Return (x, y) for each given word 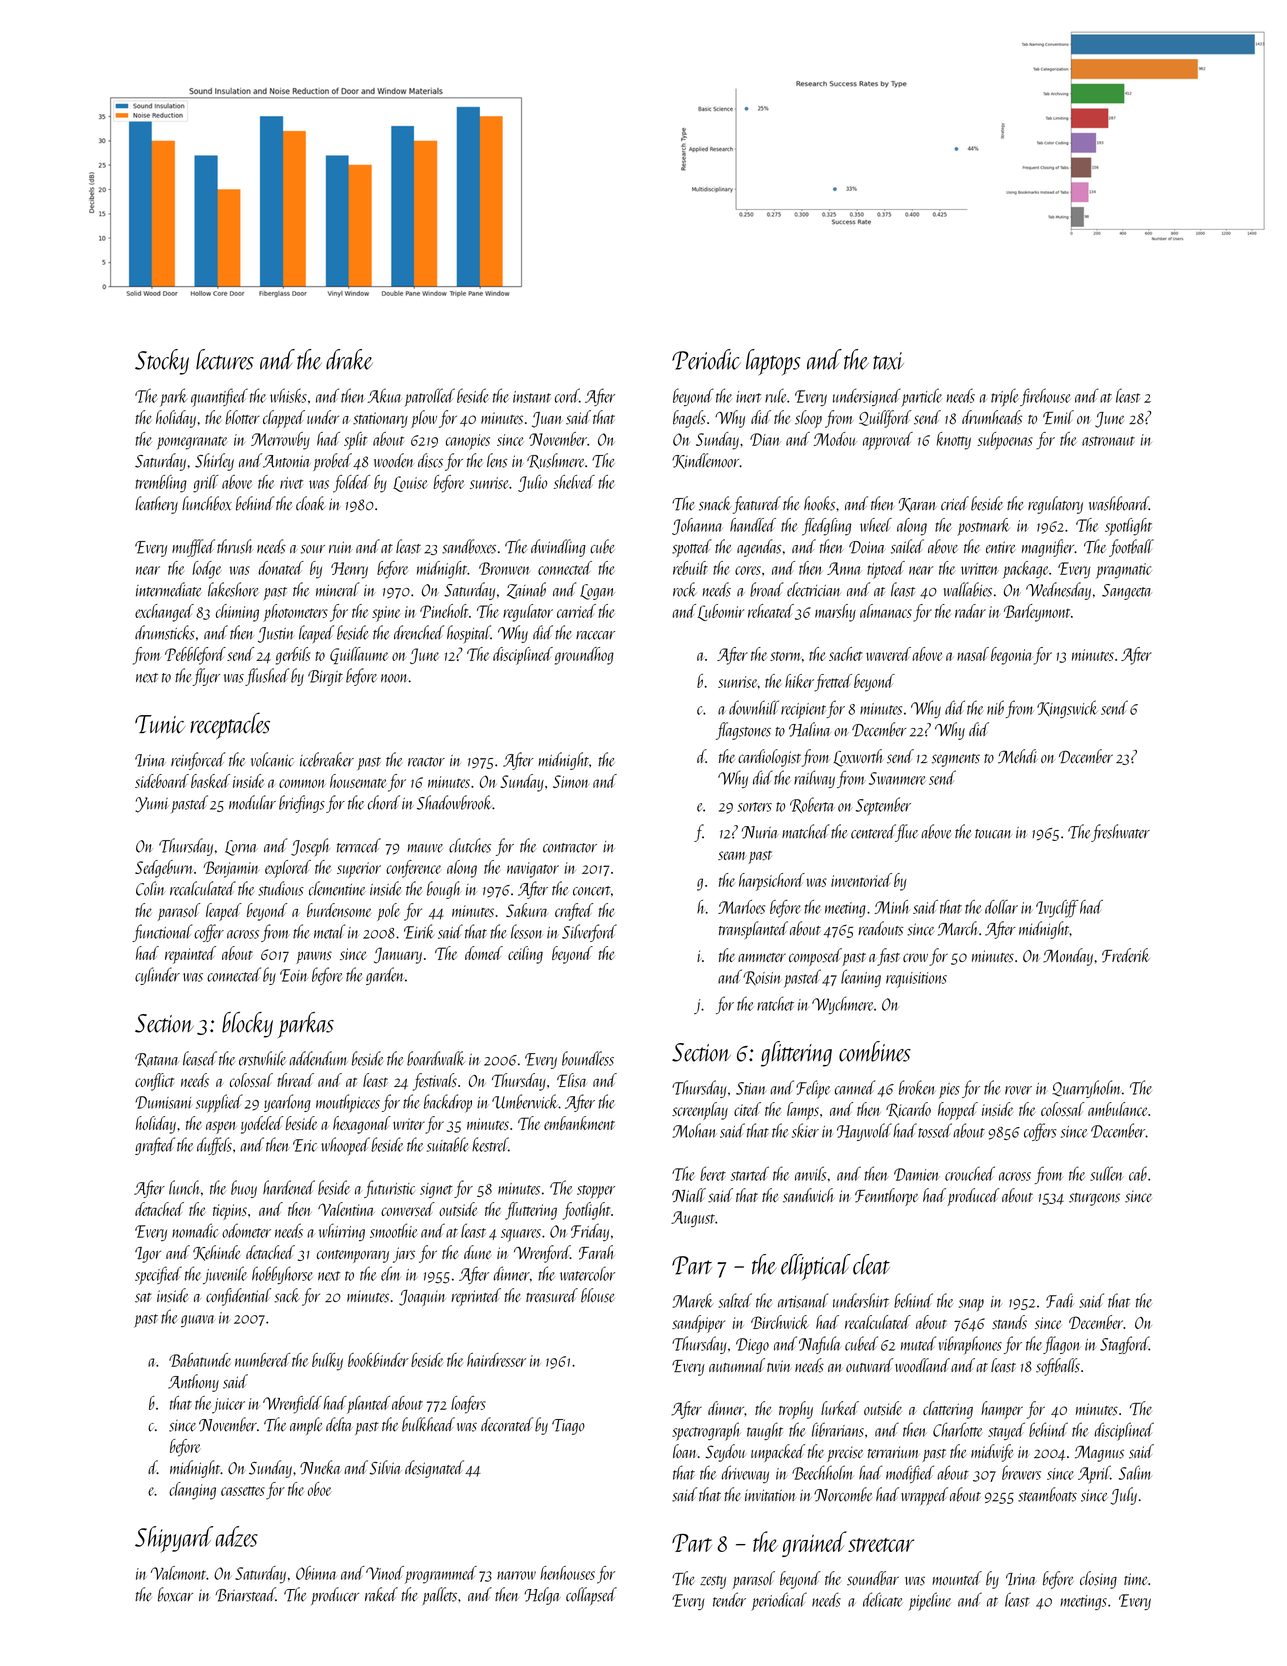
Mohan (694, 1130)
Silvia (386, 1467)
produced (974, 1197)
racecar (595, 635)
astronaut (1108, 441)
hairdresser (496, 1360)
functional (162, 933)
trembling (161, 484)
